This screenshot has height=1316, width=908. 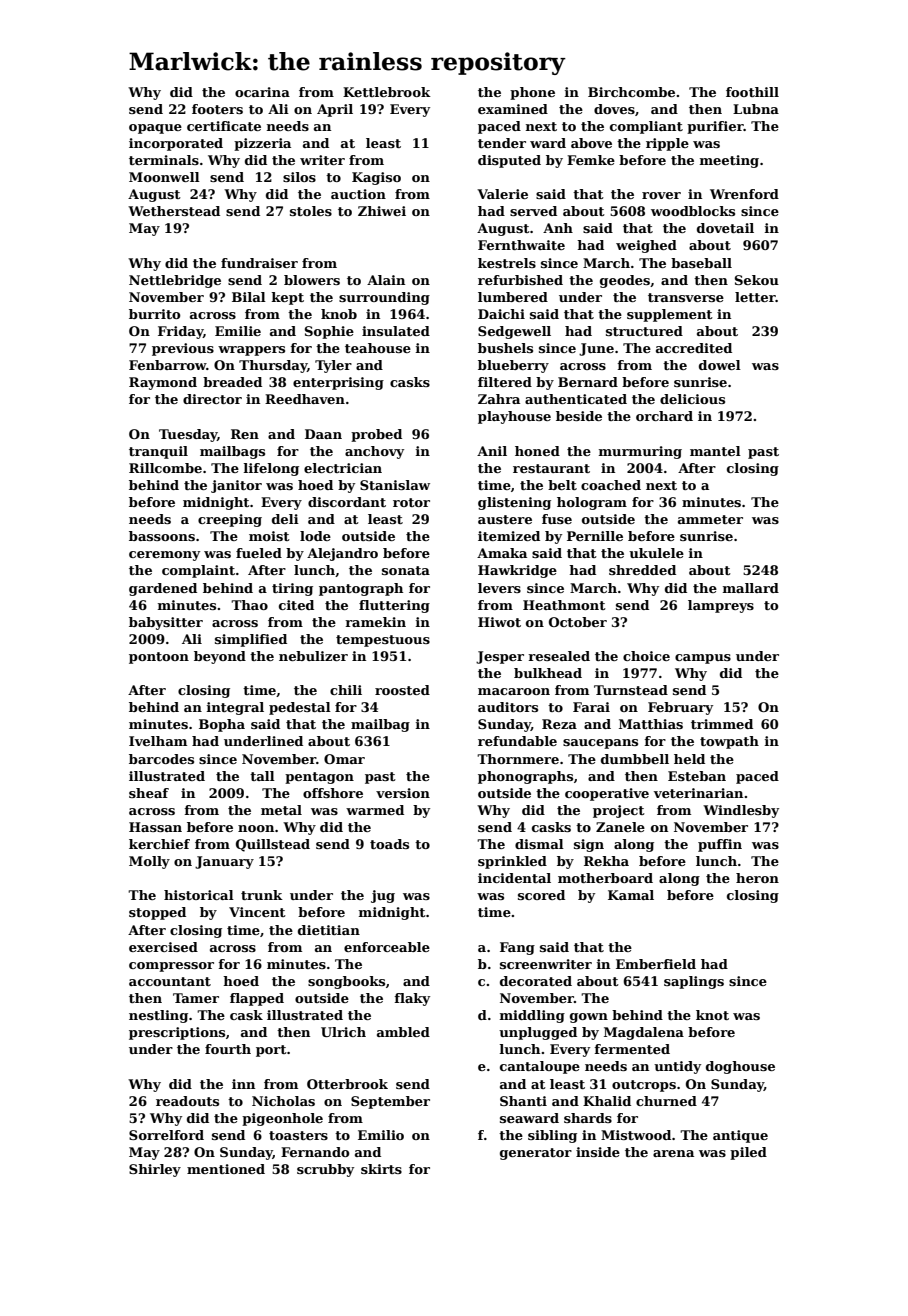 What do you see at coordinates (715, 451) in the screenshot?
I see `mantel` at bounding box center [715, 451].
